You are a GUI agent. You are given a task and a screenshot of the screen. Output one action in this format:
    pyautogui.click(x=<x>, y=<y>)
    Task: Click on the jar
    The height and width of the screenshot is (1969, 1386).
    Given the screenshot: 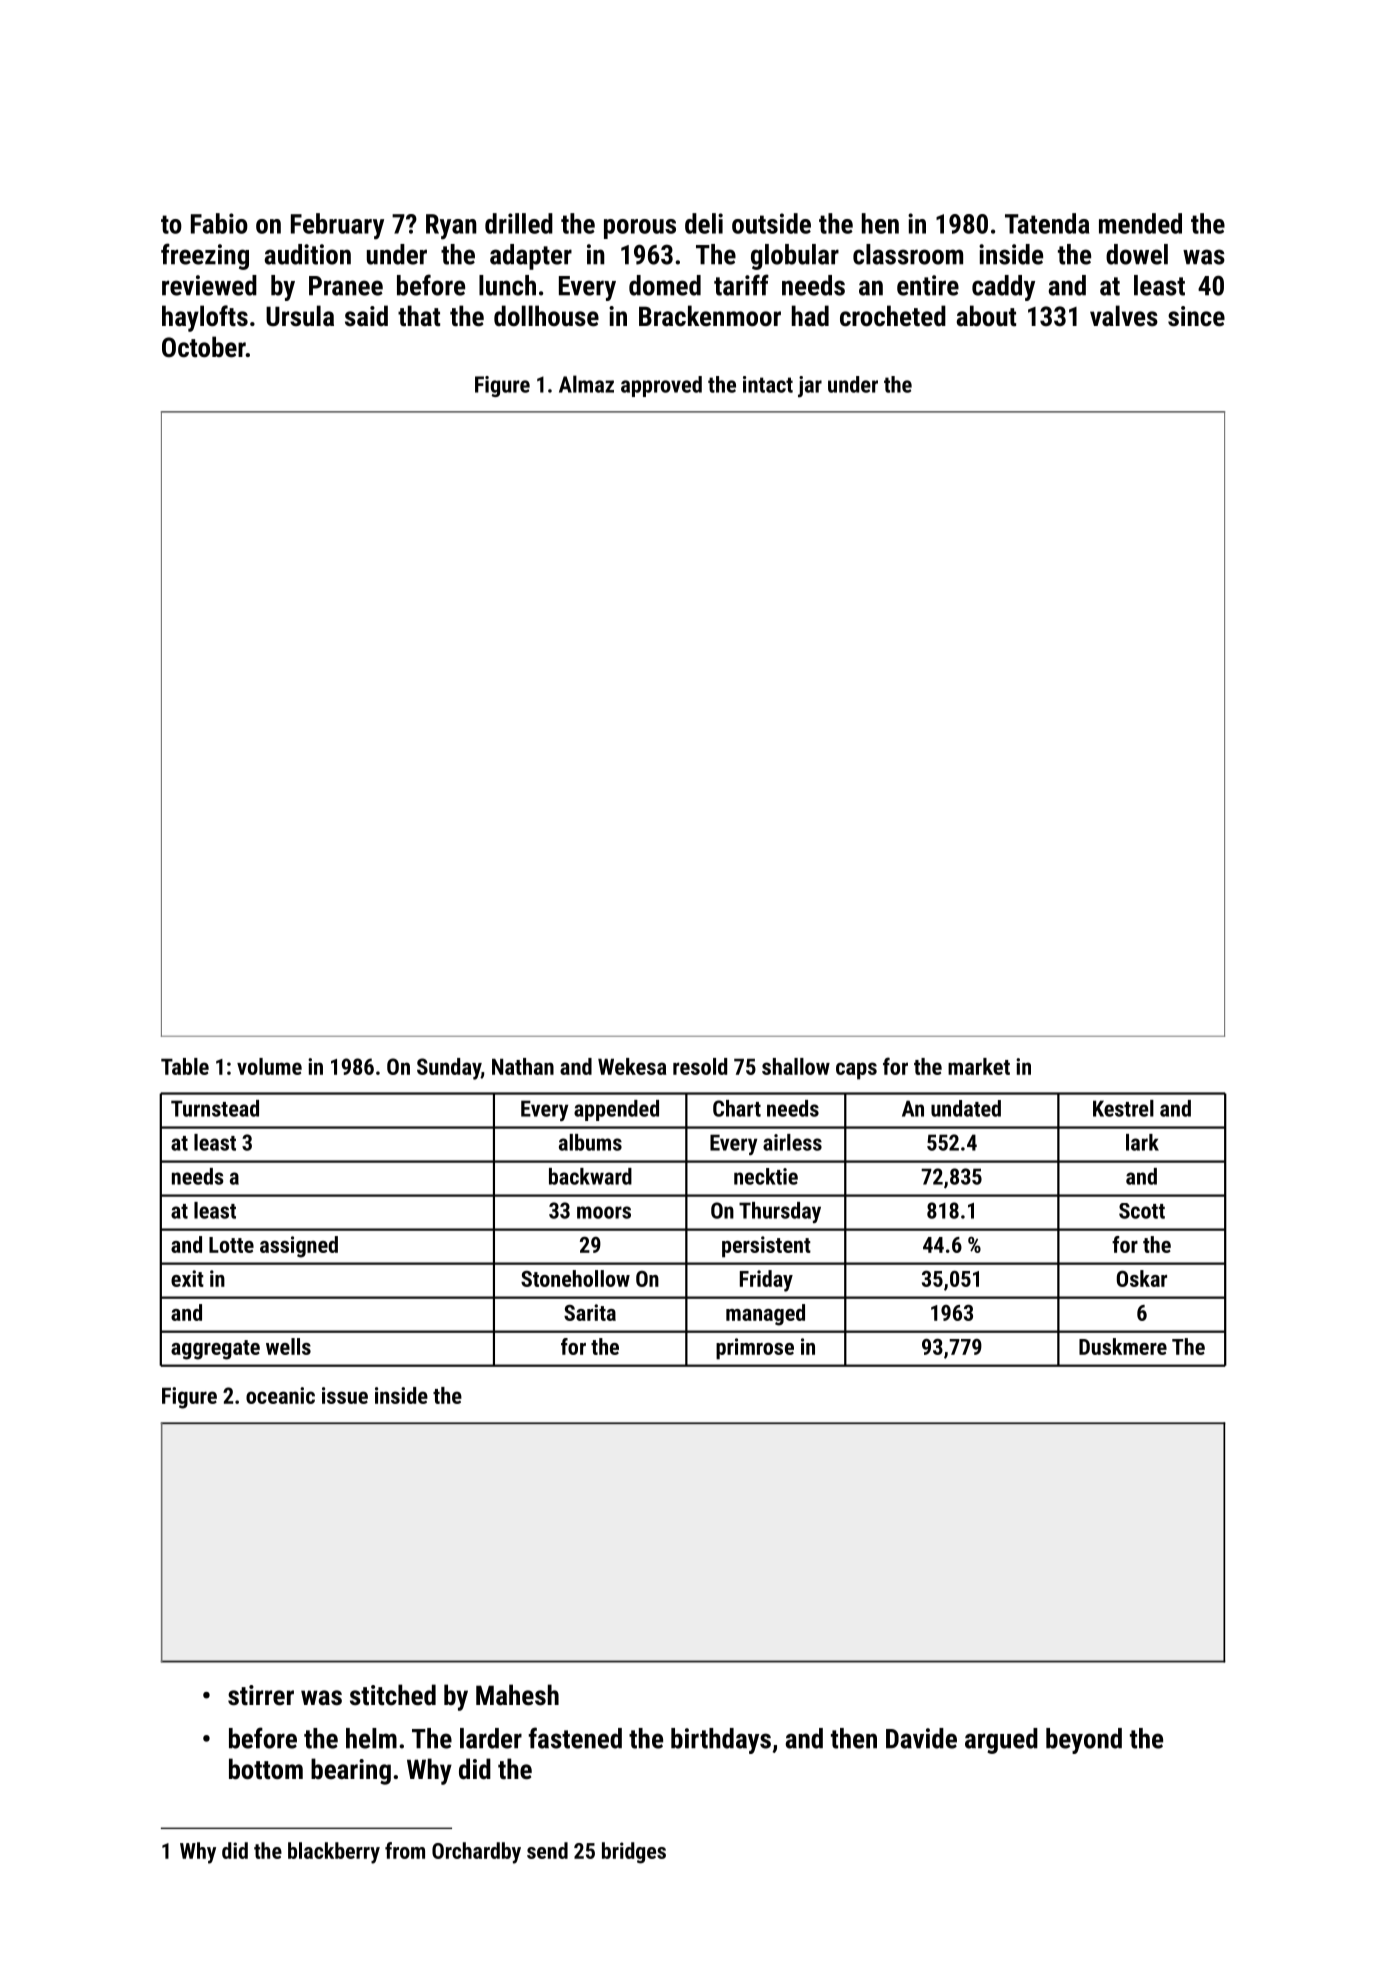 What is the action you would take?
    pyautogui.click(x=810, y=387)
